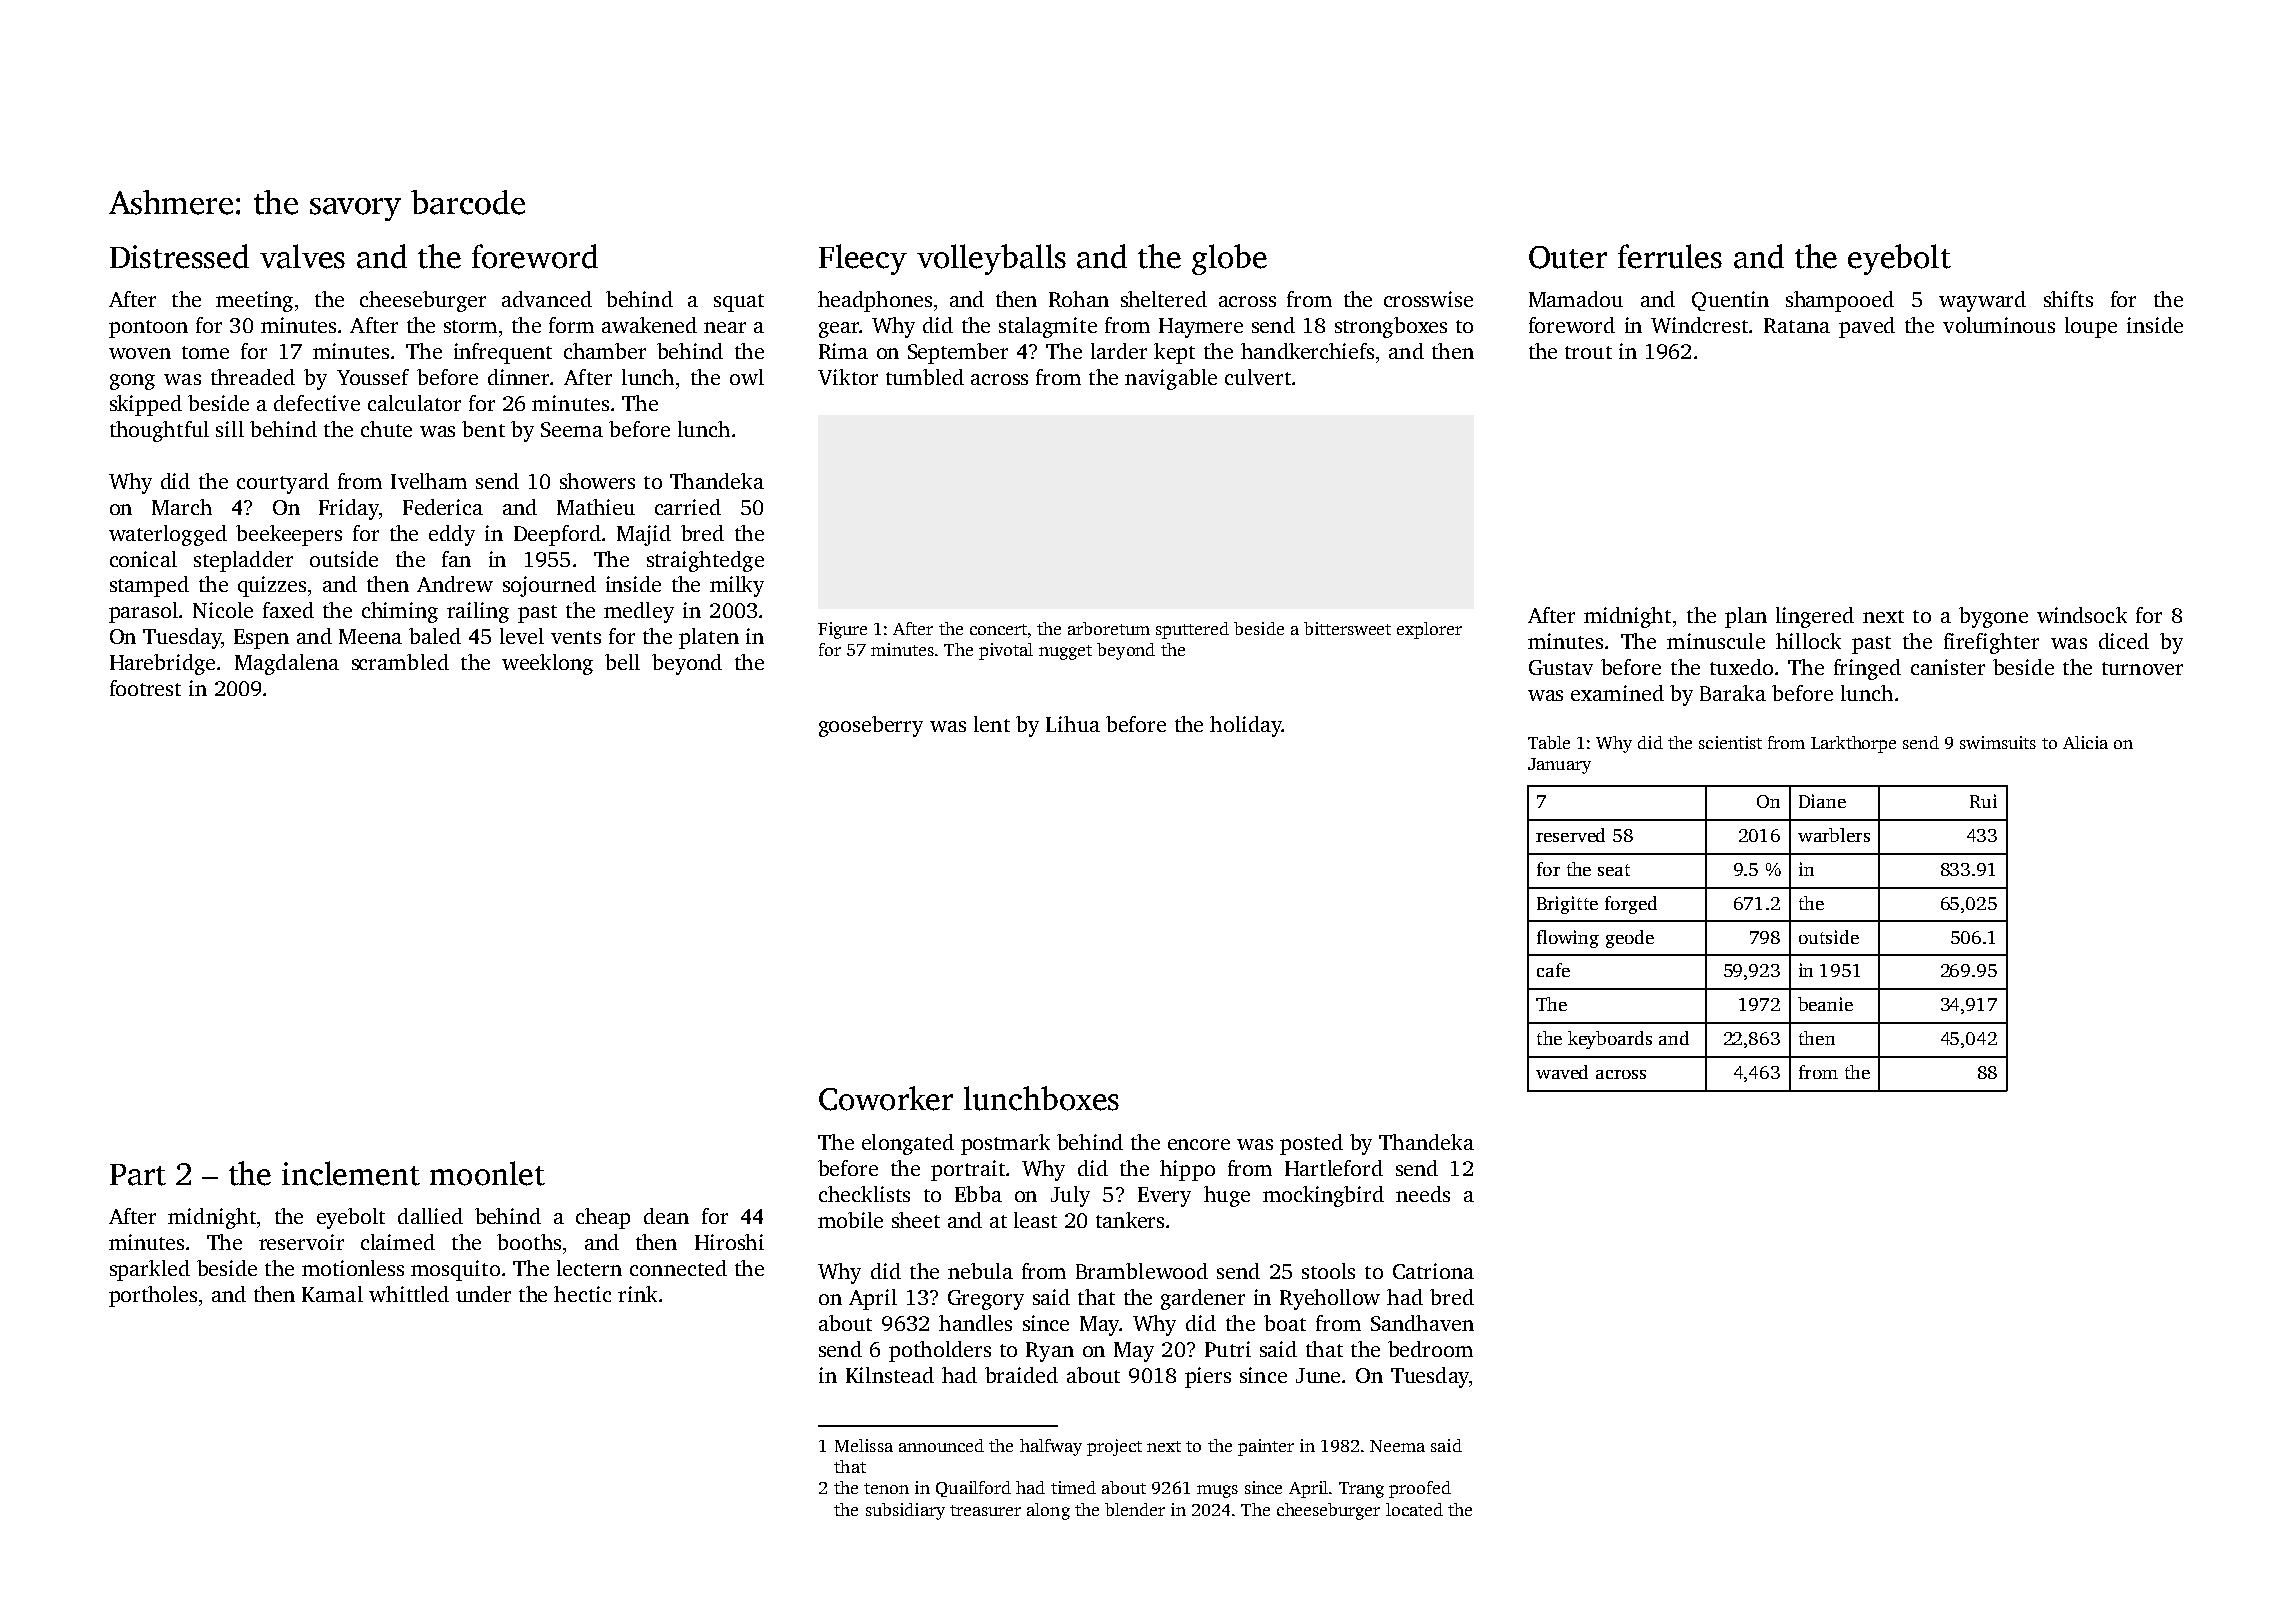  What do you see at coordinates (351, 1173) in the document?
I see `inclement` at bounding box center [351, 1173].
